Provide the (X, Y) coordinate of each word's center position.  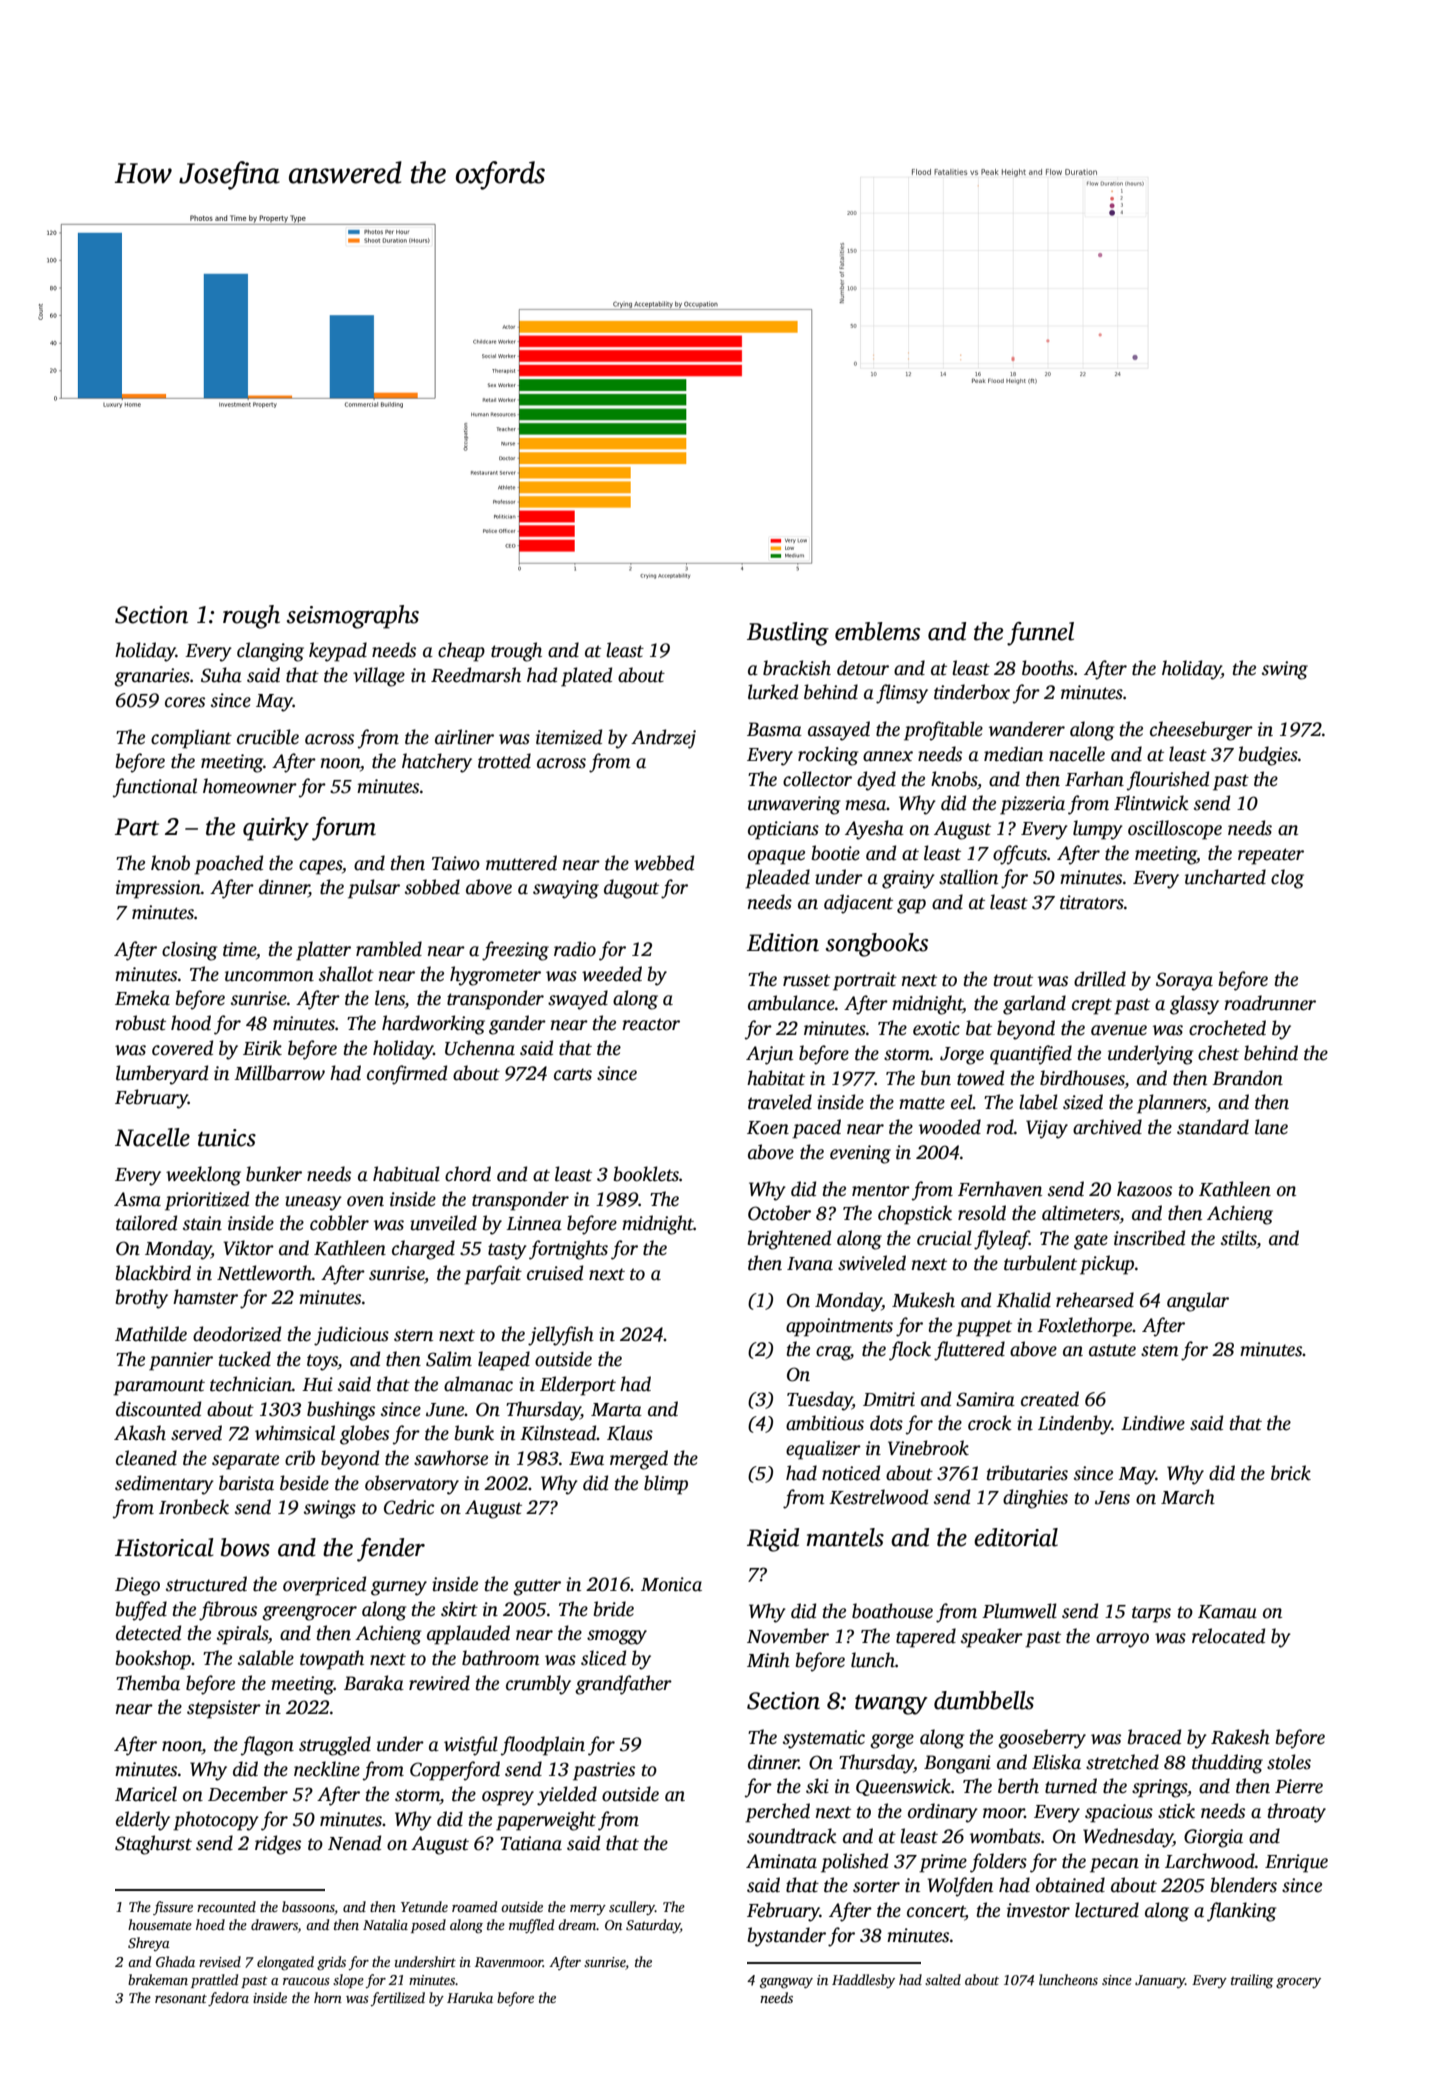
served (196, 1433)
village (379, 677)
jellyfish (561, 1336)
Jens (1112, 1498)
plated (586, 677)
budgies (1268, 756)
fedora (228, 1999)
